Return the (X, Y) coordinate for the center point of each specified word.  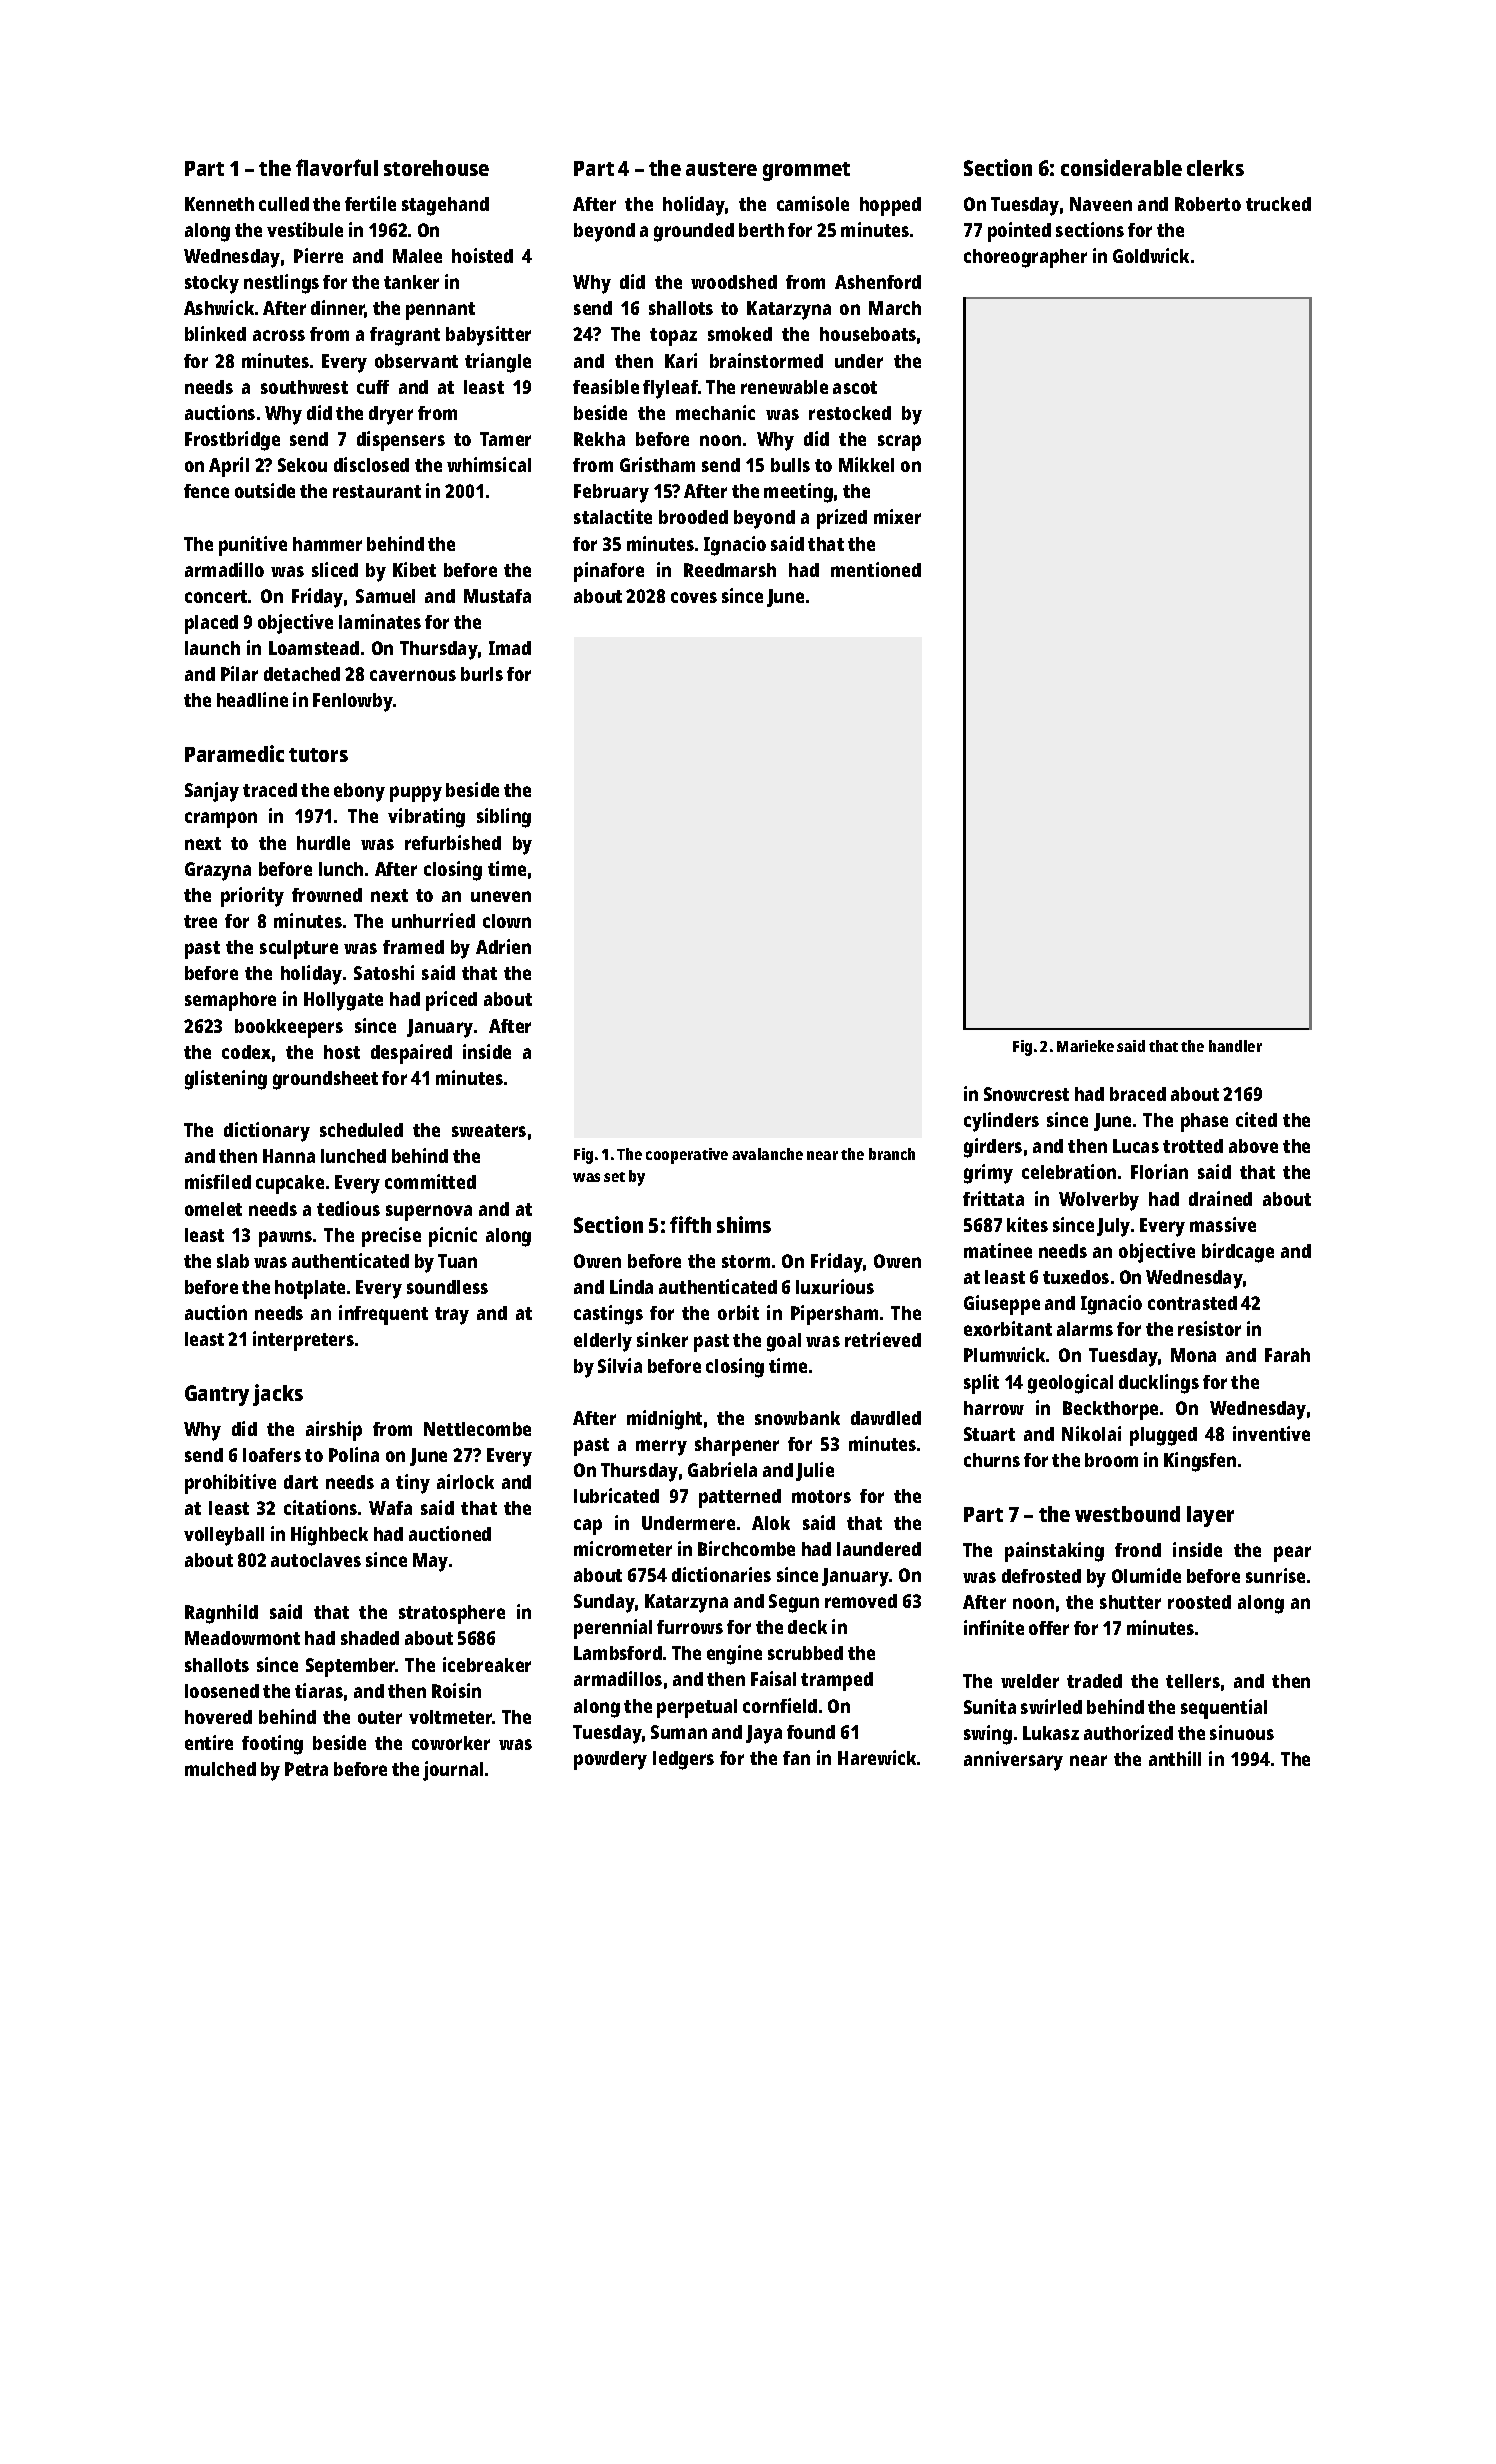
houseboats (868, 334)
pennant (440, 311)
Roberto (1208, 204)
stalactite (613, 516)
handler (1235, 1046)
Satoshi (384, 972)
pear (1292, 1554)
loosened (222, 1691)
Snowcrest (1026, 1094)
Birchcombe (746, 1548)
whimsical (489, 464)
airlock (465, 1481)
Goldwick (1151, 255)
